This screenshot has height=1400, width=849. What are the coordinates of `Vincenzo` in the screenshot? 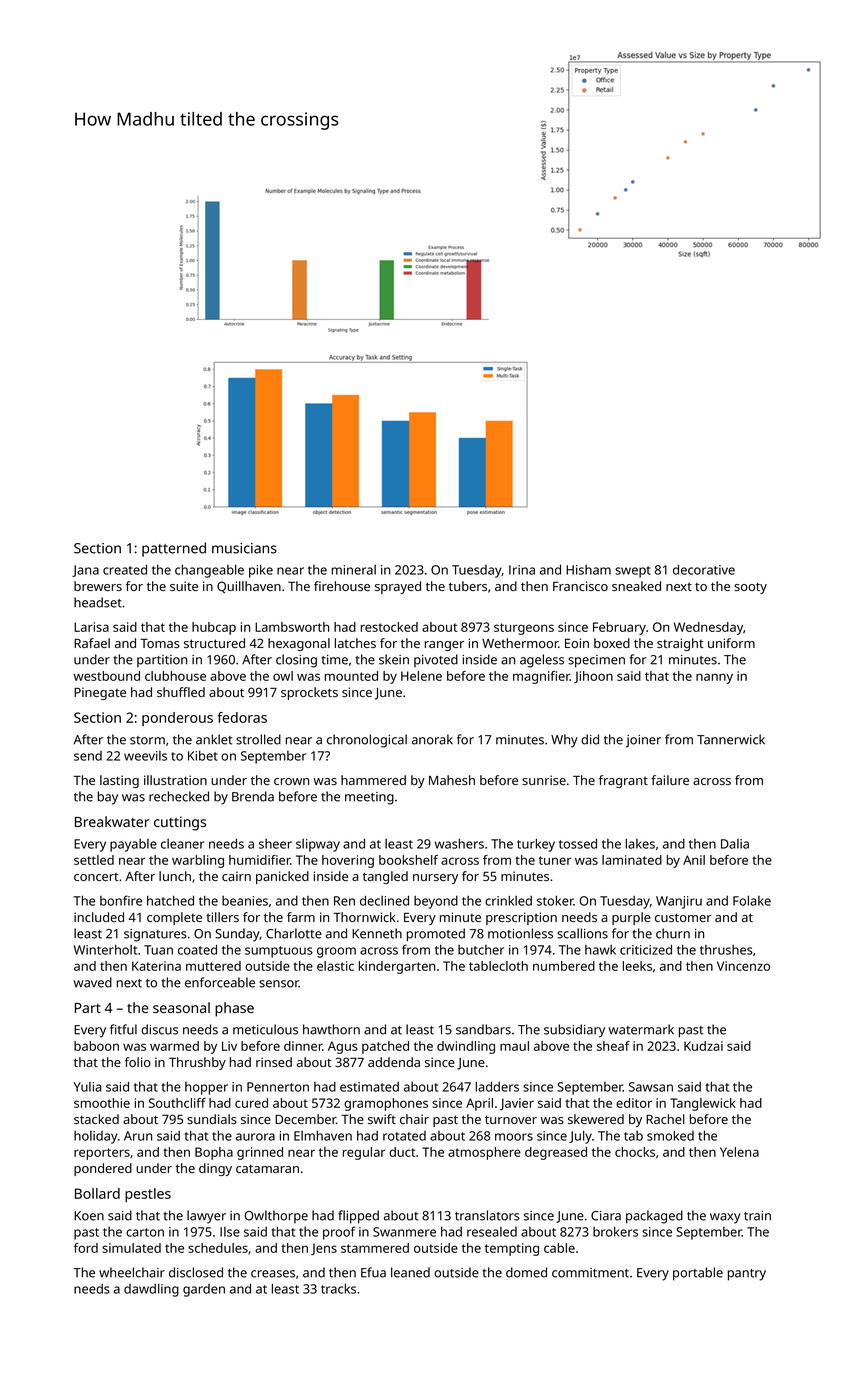 It's located at (743, 966).
